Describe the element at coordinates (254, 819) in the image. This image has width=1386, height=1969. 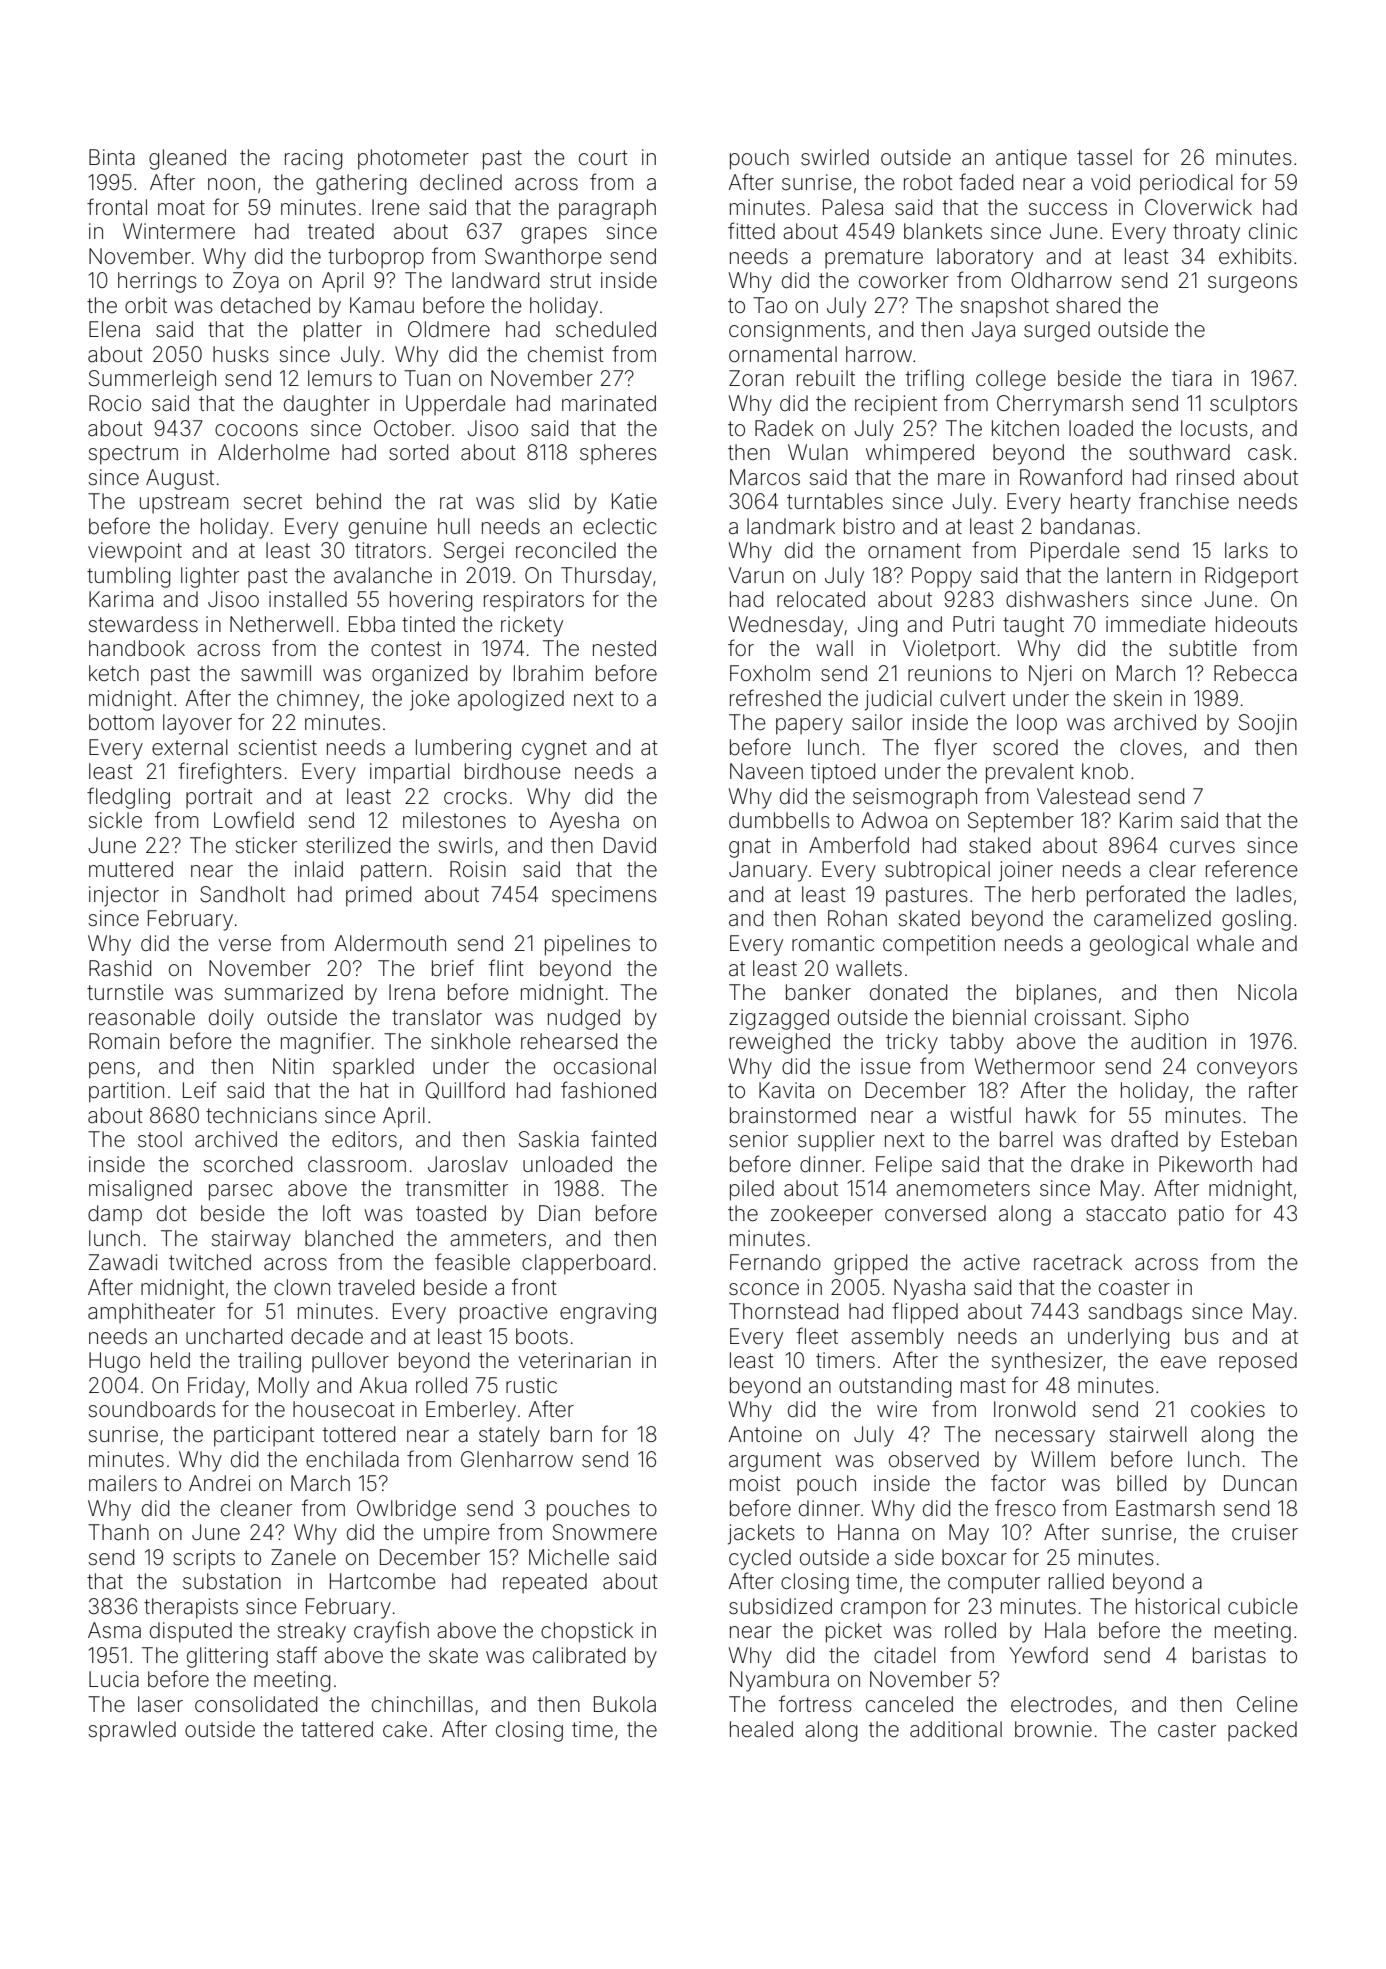
I see `Lowfield` at that location.
